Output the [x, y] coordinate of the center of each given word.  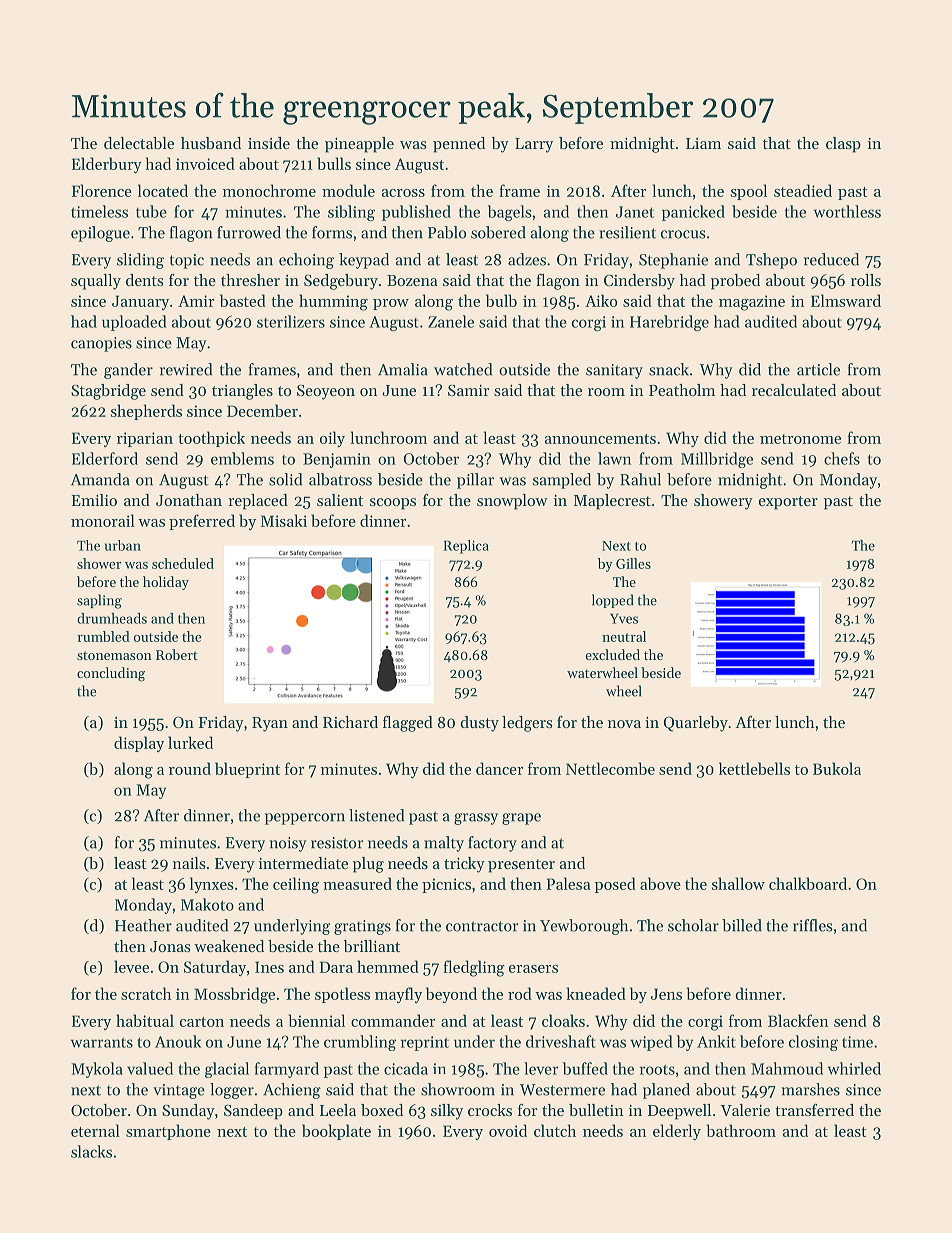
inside [269, 143]
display [139, 744]
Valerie [745, 1110]
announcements [600, 439]
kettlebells [754, 768]
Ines [269, 967]
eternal [95, 1130]
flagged [408, 724]
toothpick [211, 439]
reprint [425, 1043]
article [818, 369]
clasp [843, 145]
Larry [534, 145]
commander [393, 1020]
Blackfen [798, 1020]
